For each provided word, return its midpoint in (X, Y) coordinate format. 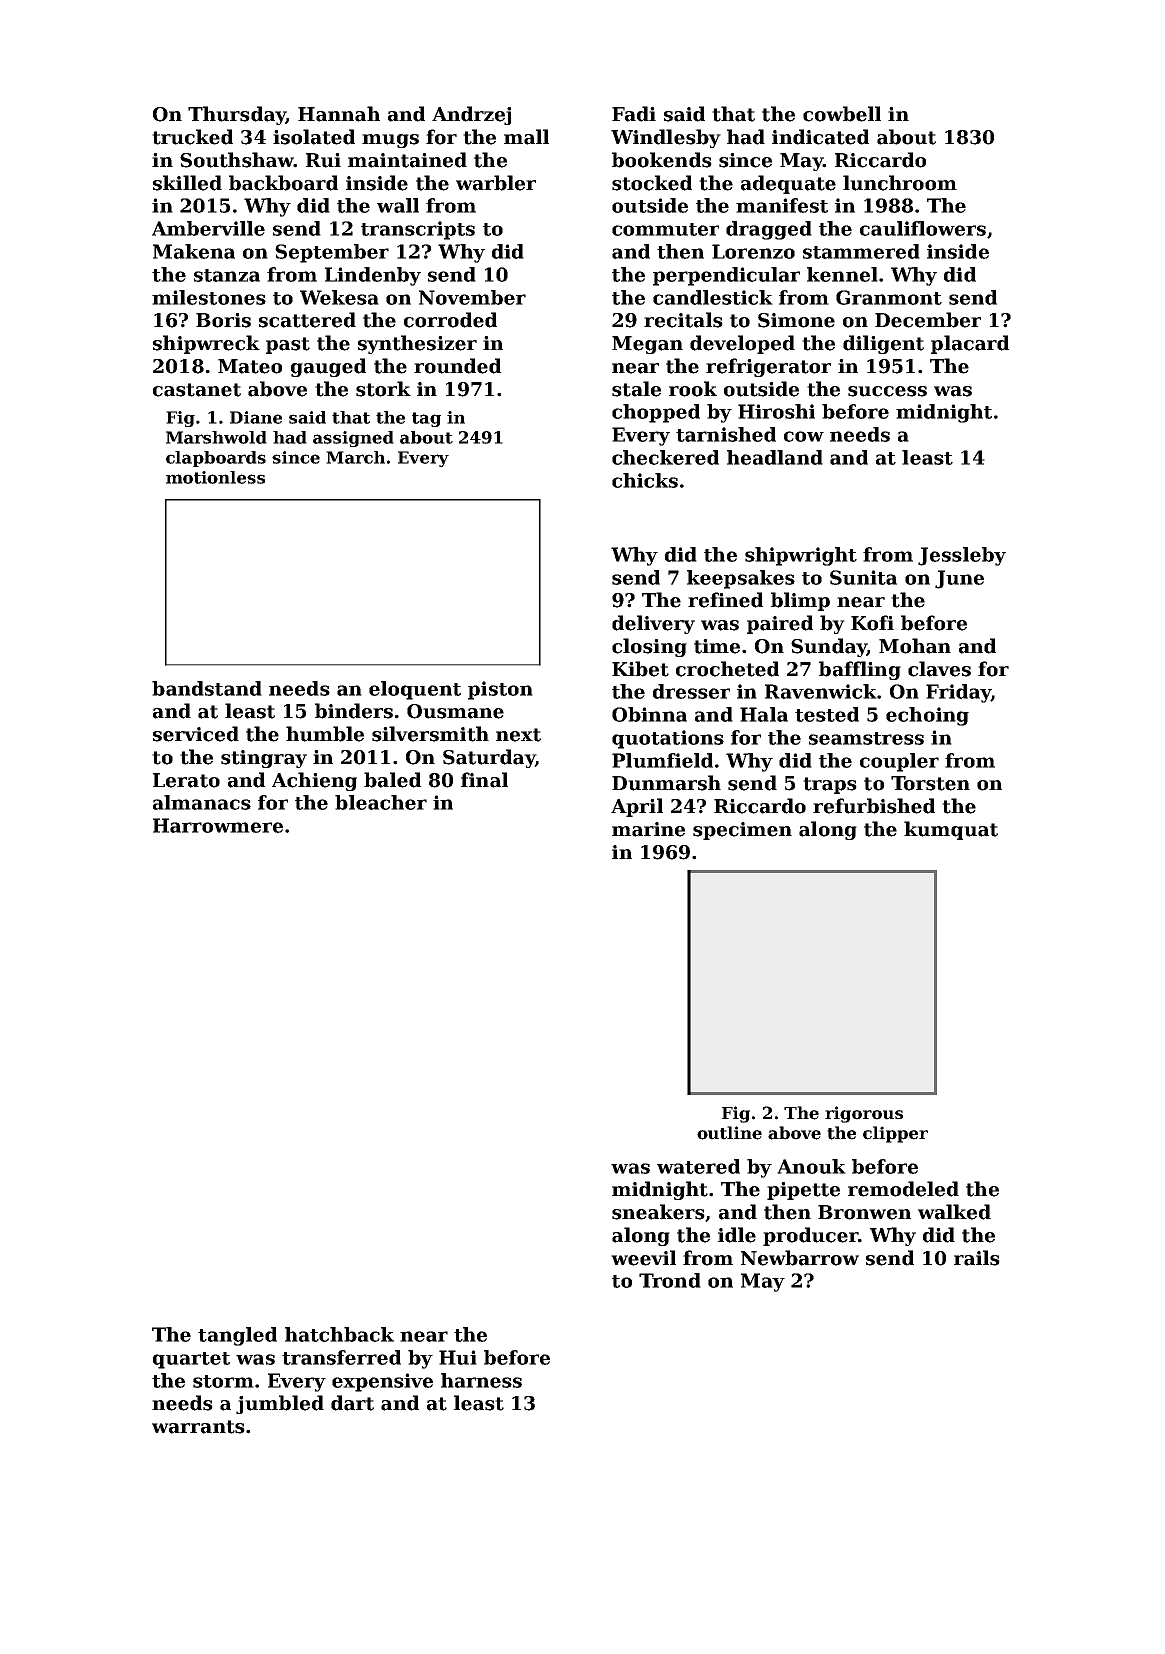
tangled (237, 1336)
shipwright (801, 556)
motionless (215, 477)
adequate (788, 184)
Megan (647, 345)
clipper (895, 1134)
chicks (645, 480)
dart (352, 1403)
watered (698, 1166)
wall (398, 205)
